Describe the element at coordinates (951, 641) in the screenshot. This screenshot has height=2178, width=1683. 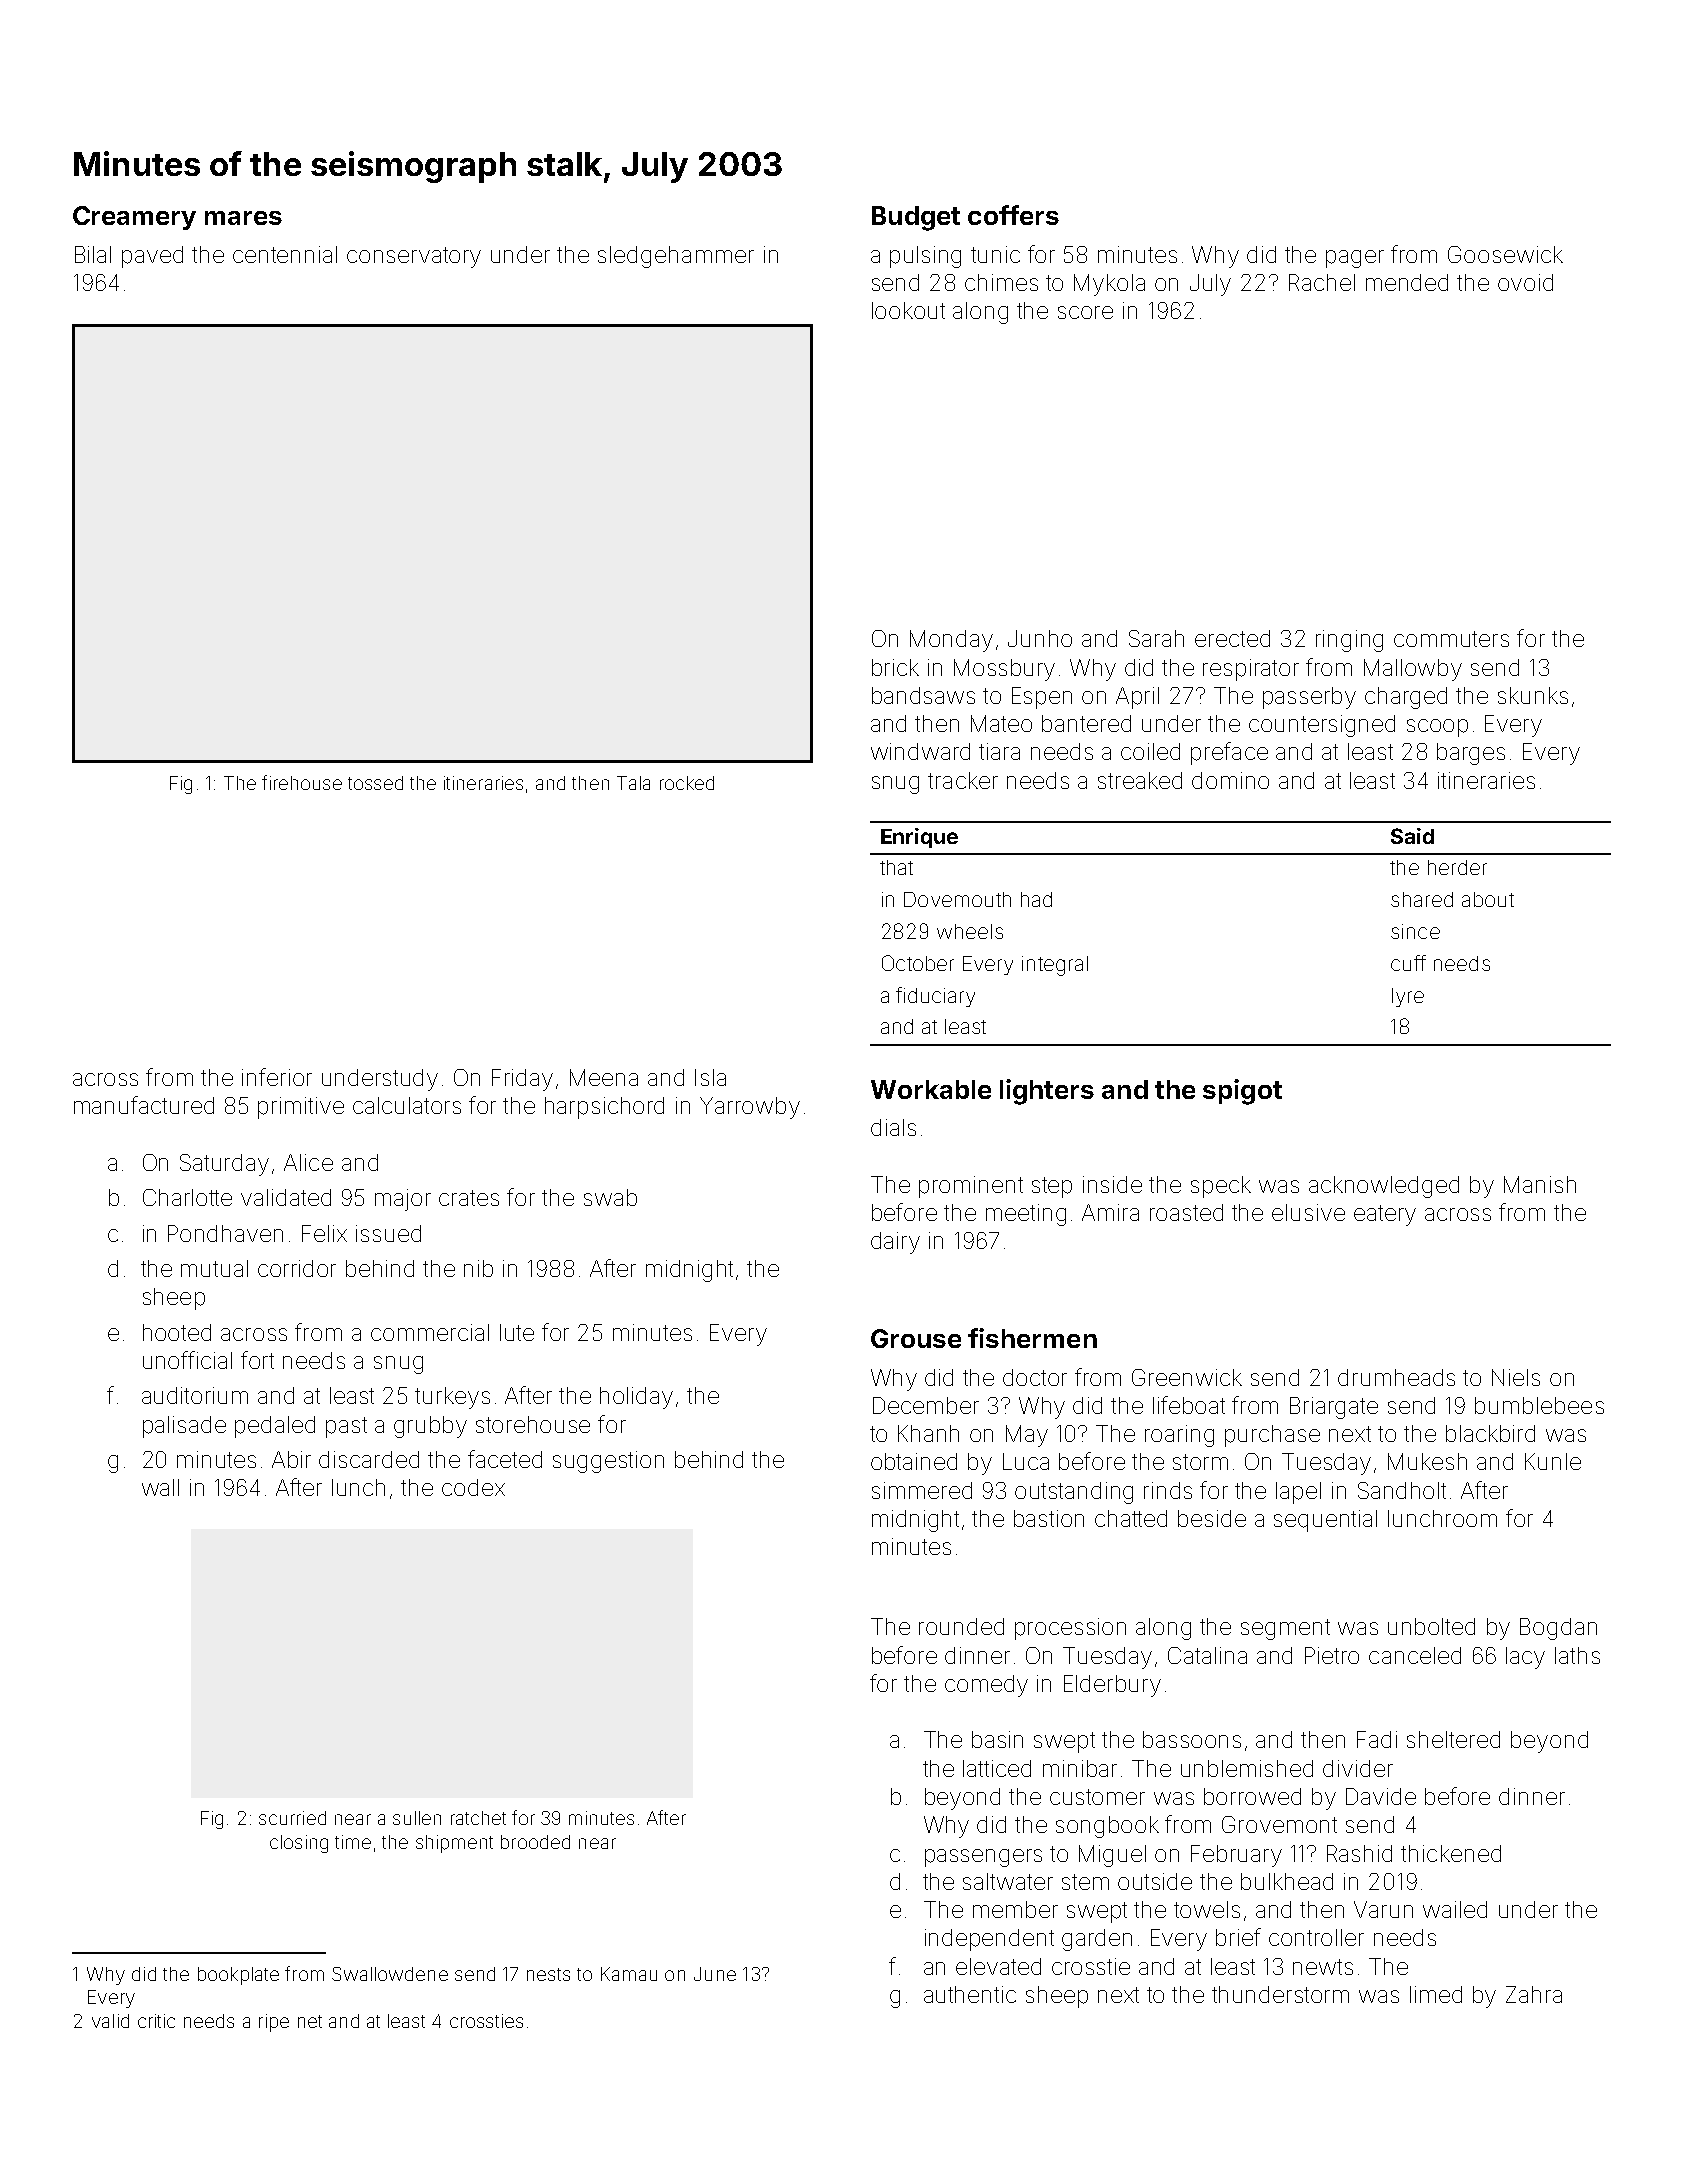
I see `Monday` at that location.
